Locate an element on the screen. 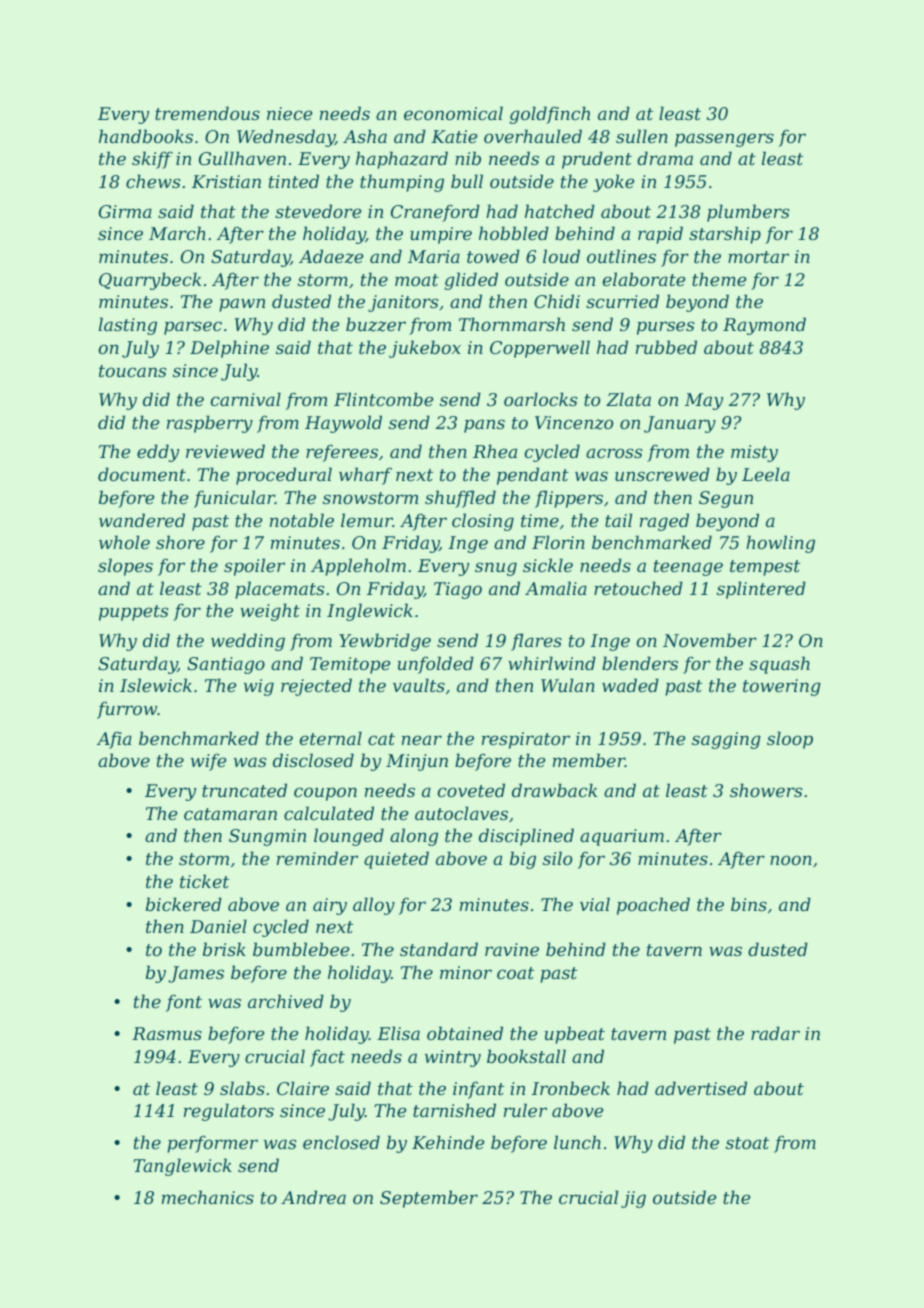 This screenshot has width=924, height=1308. showers is located at coordinates (766, 790).
